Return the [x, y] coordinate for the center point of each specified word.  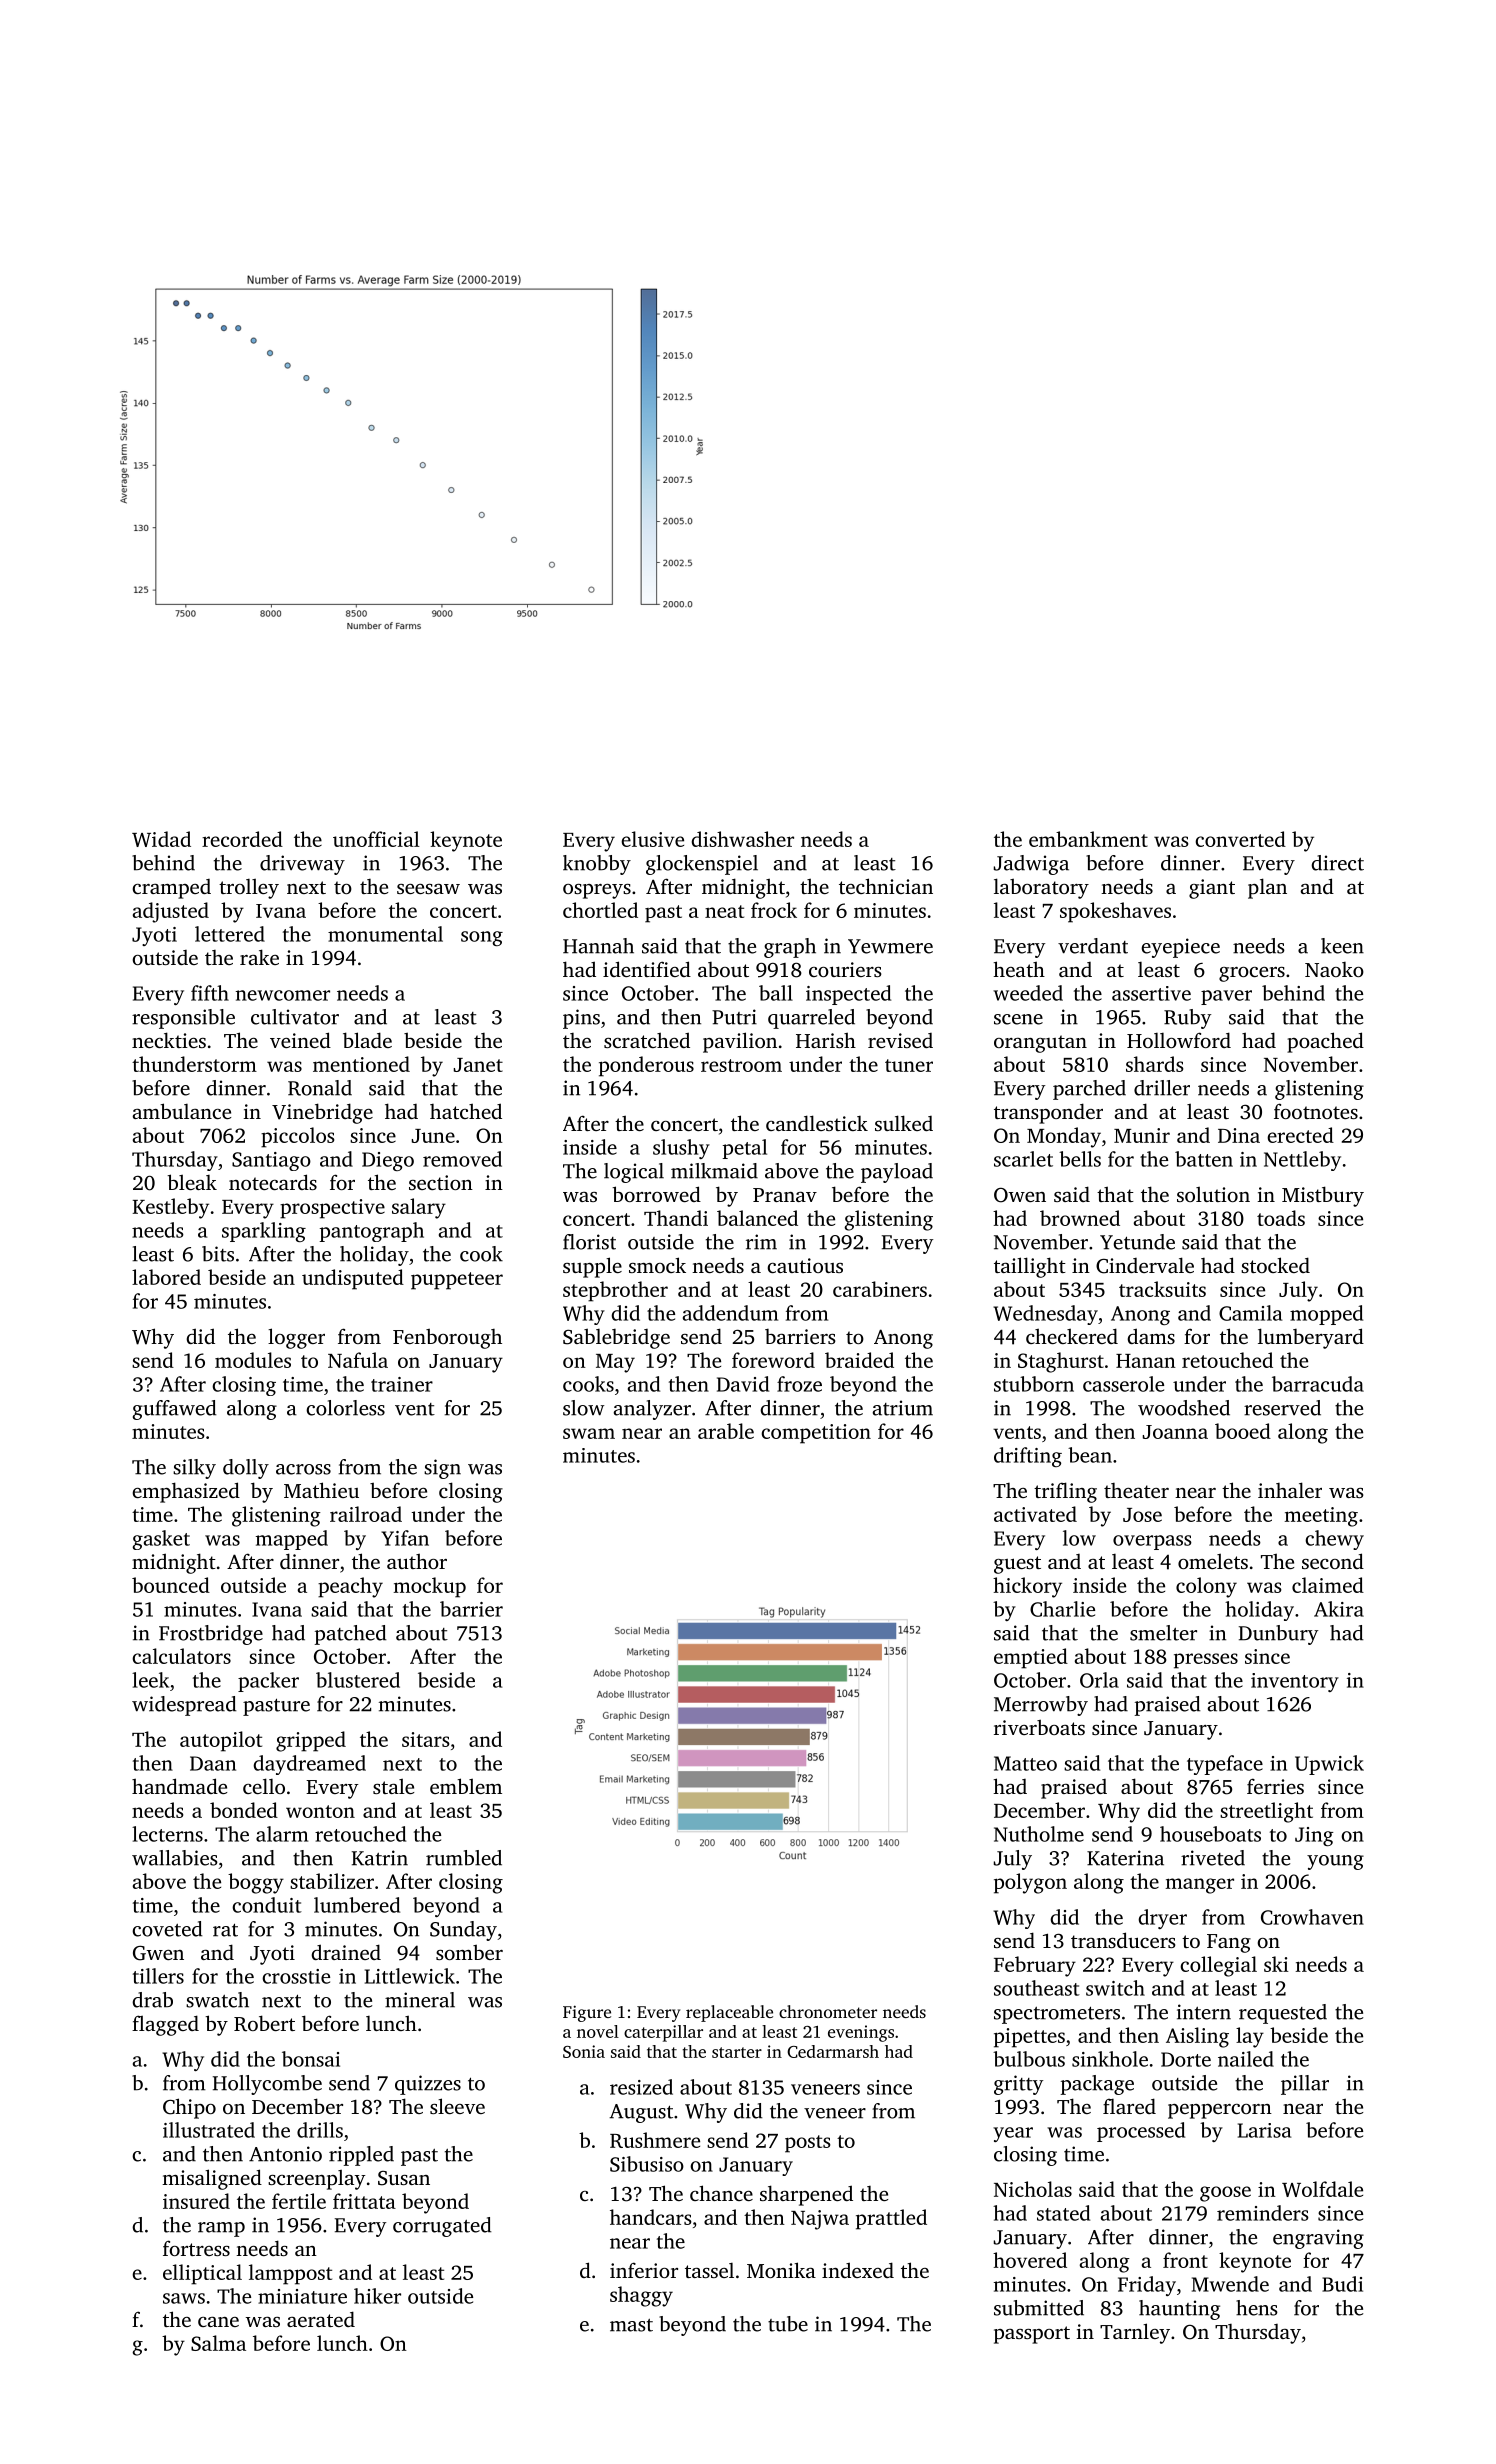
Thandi [676, 1218]
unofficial [376, 839]
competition [816, 1434]
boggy [256, 1883]
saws [184, 2298]
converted [1240, 839]
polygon [1030, 1883]
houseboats [1210, 1834]
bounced [171, 1585]
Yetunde [1137, 1242]
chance [721, 2193]
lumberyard [1311, 1338]
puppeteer [457, 1281]
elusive [652, 839]
